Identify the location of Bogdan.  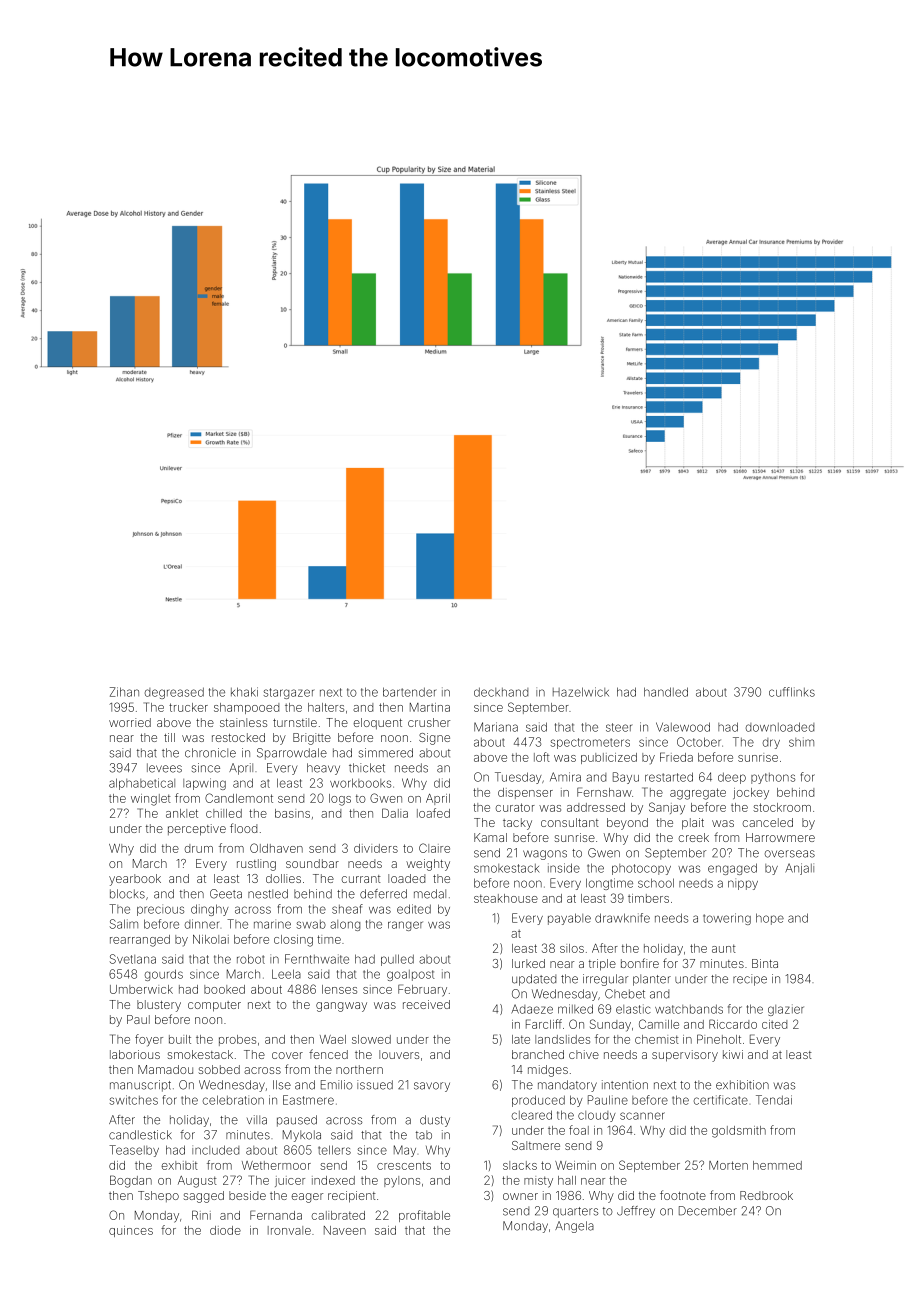
(131, 1181).
